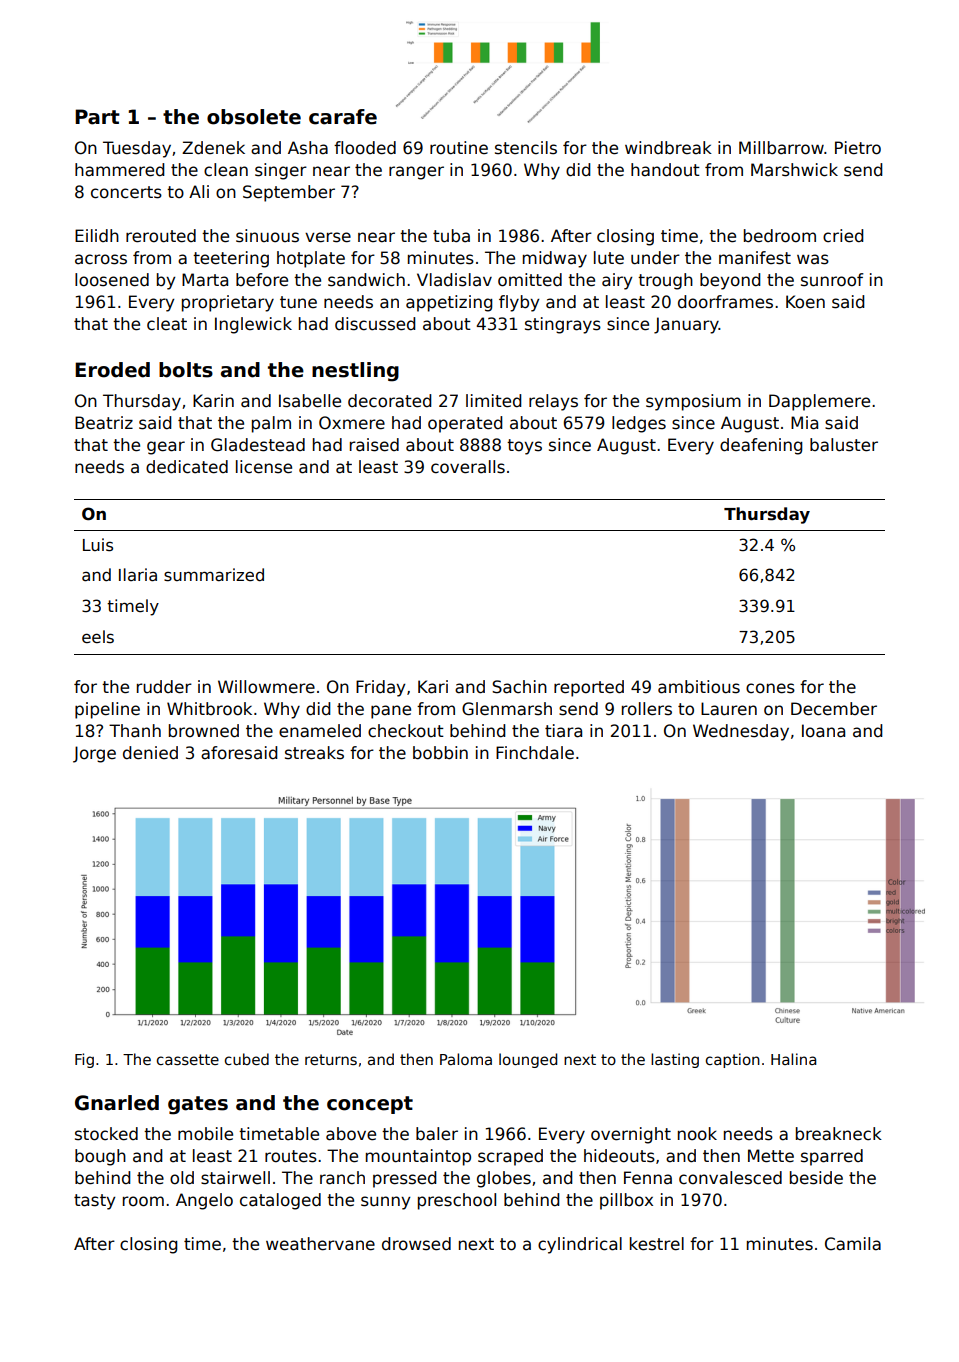 This screenshot has height=1362, width=959. What do you see at coordinates (675, 1060) in the screenshot?
I see `lasting` at bounding box center [675, 1060].
